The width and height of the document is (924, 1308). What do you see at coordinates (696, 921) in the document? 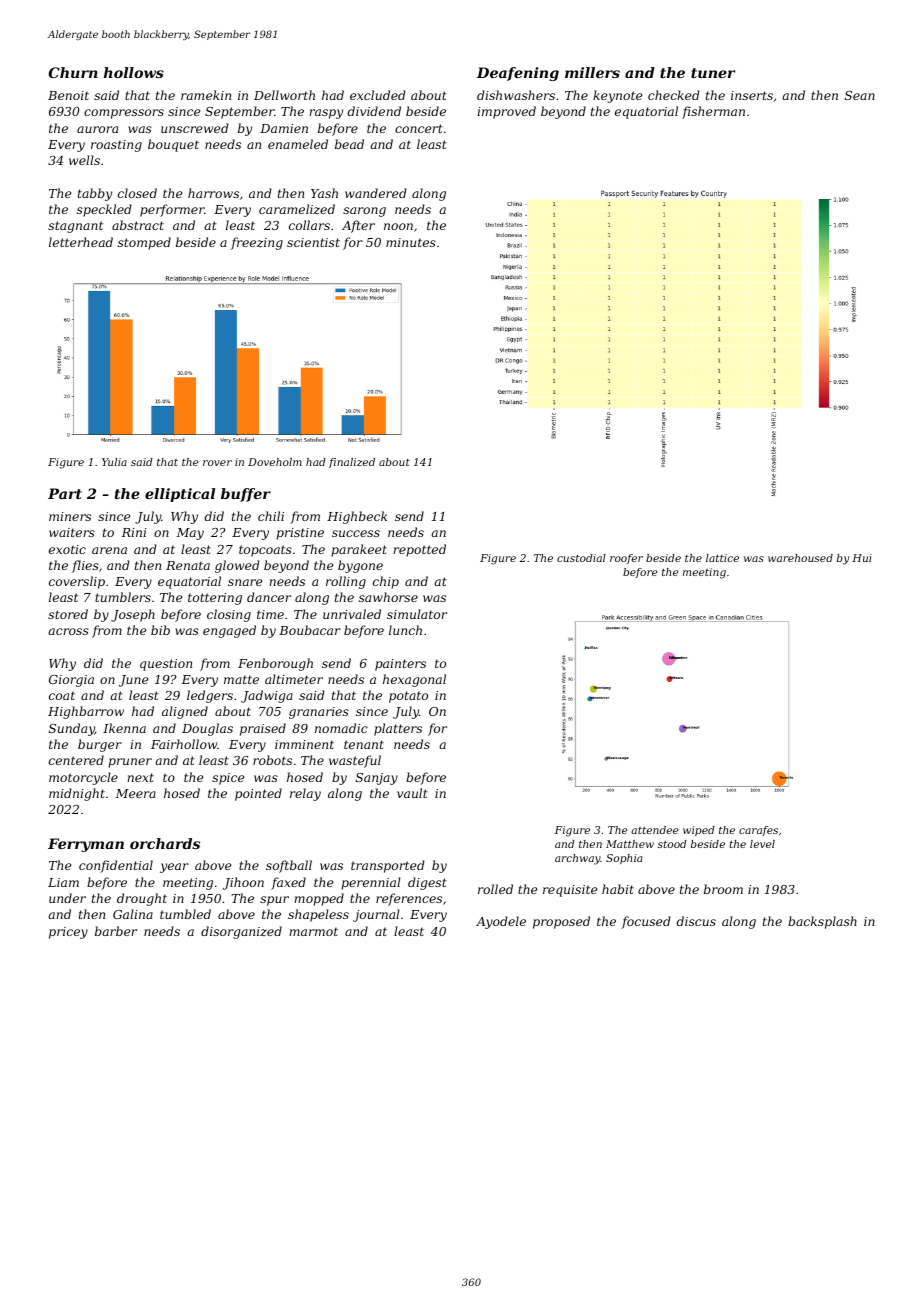
I see `discus` at bounding box center [696, 921].
